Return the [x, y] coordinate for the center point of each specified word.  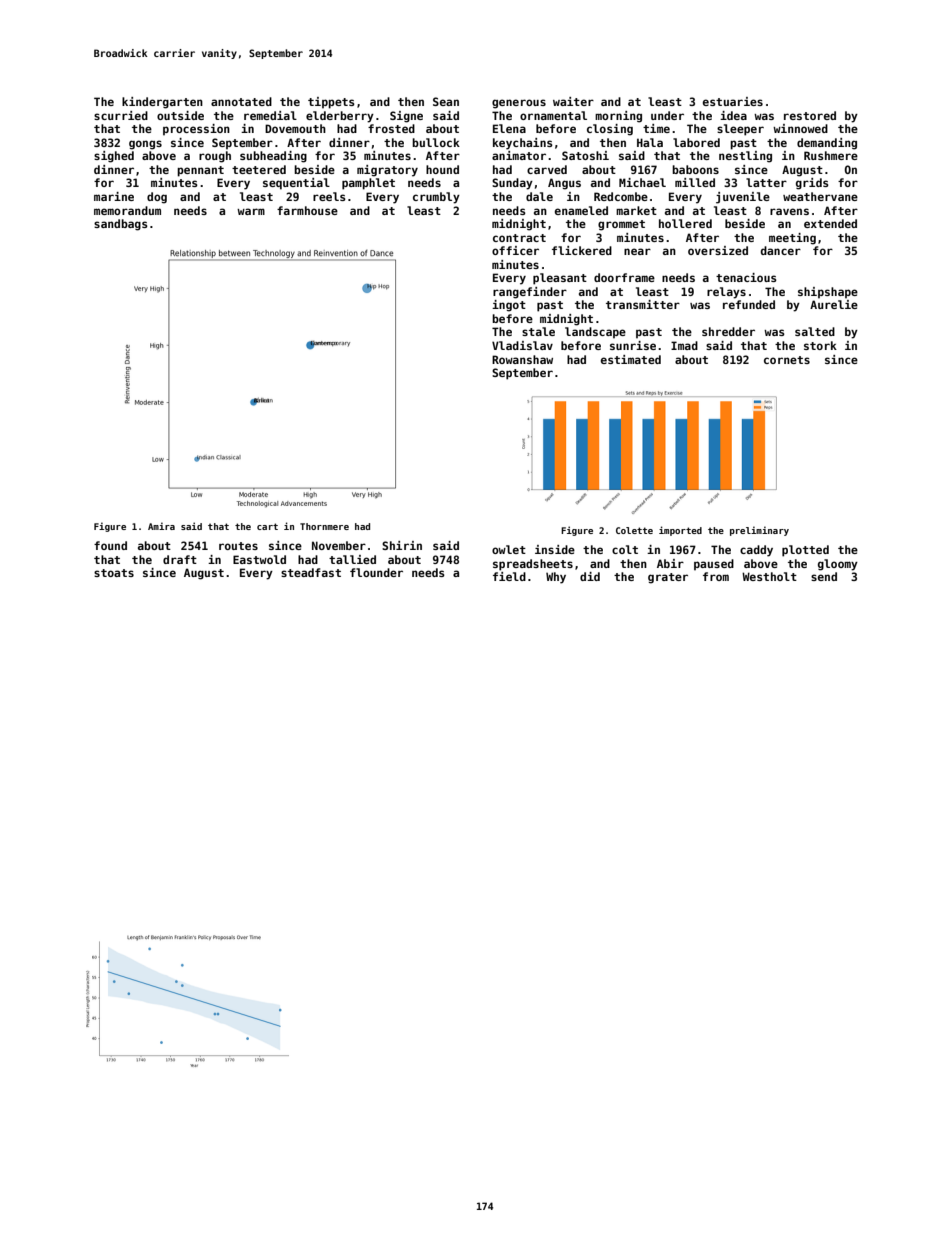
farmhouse [307, 210]
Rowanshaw [522, 359]
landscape [595, 333]
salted [815, 331]
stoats [114, 573]
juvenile [743, 198]
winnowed [800, 128]
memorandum [127, 210]
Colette [634, 530]
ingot [509, 306]
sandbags [121, 225]
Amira [161, 526]
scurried [121, 115]
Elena [509, 128]
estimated [631, 359]
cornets [787, 360]
